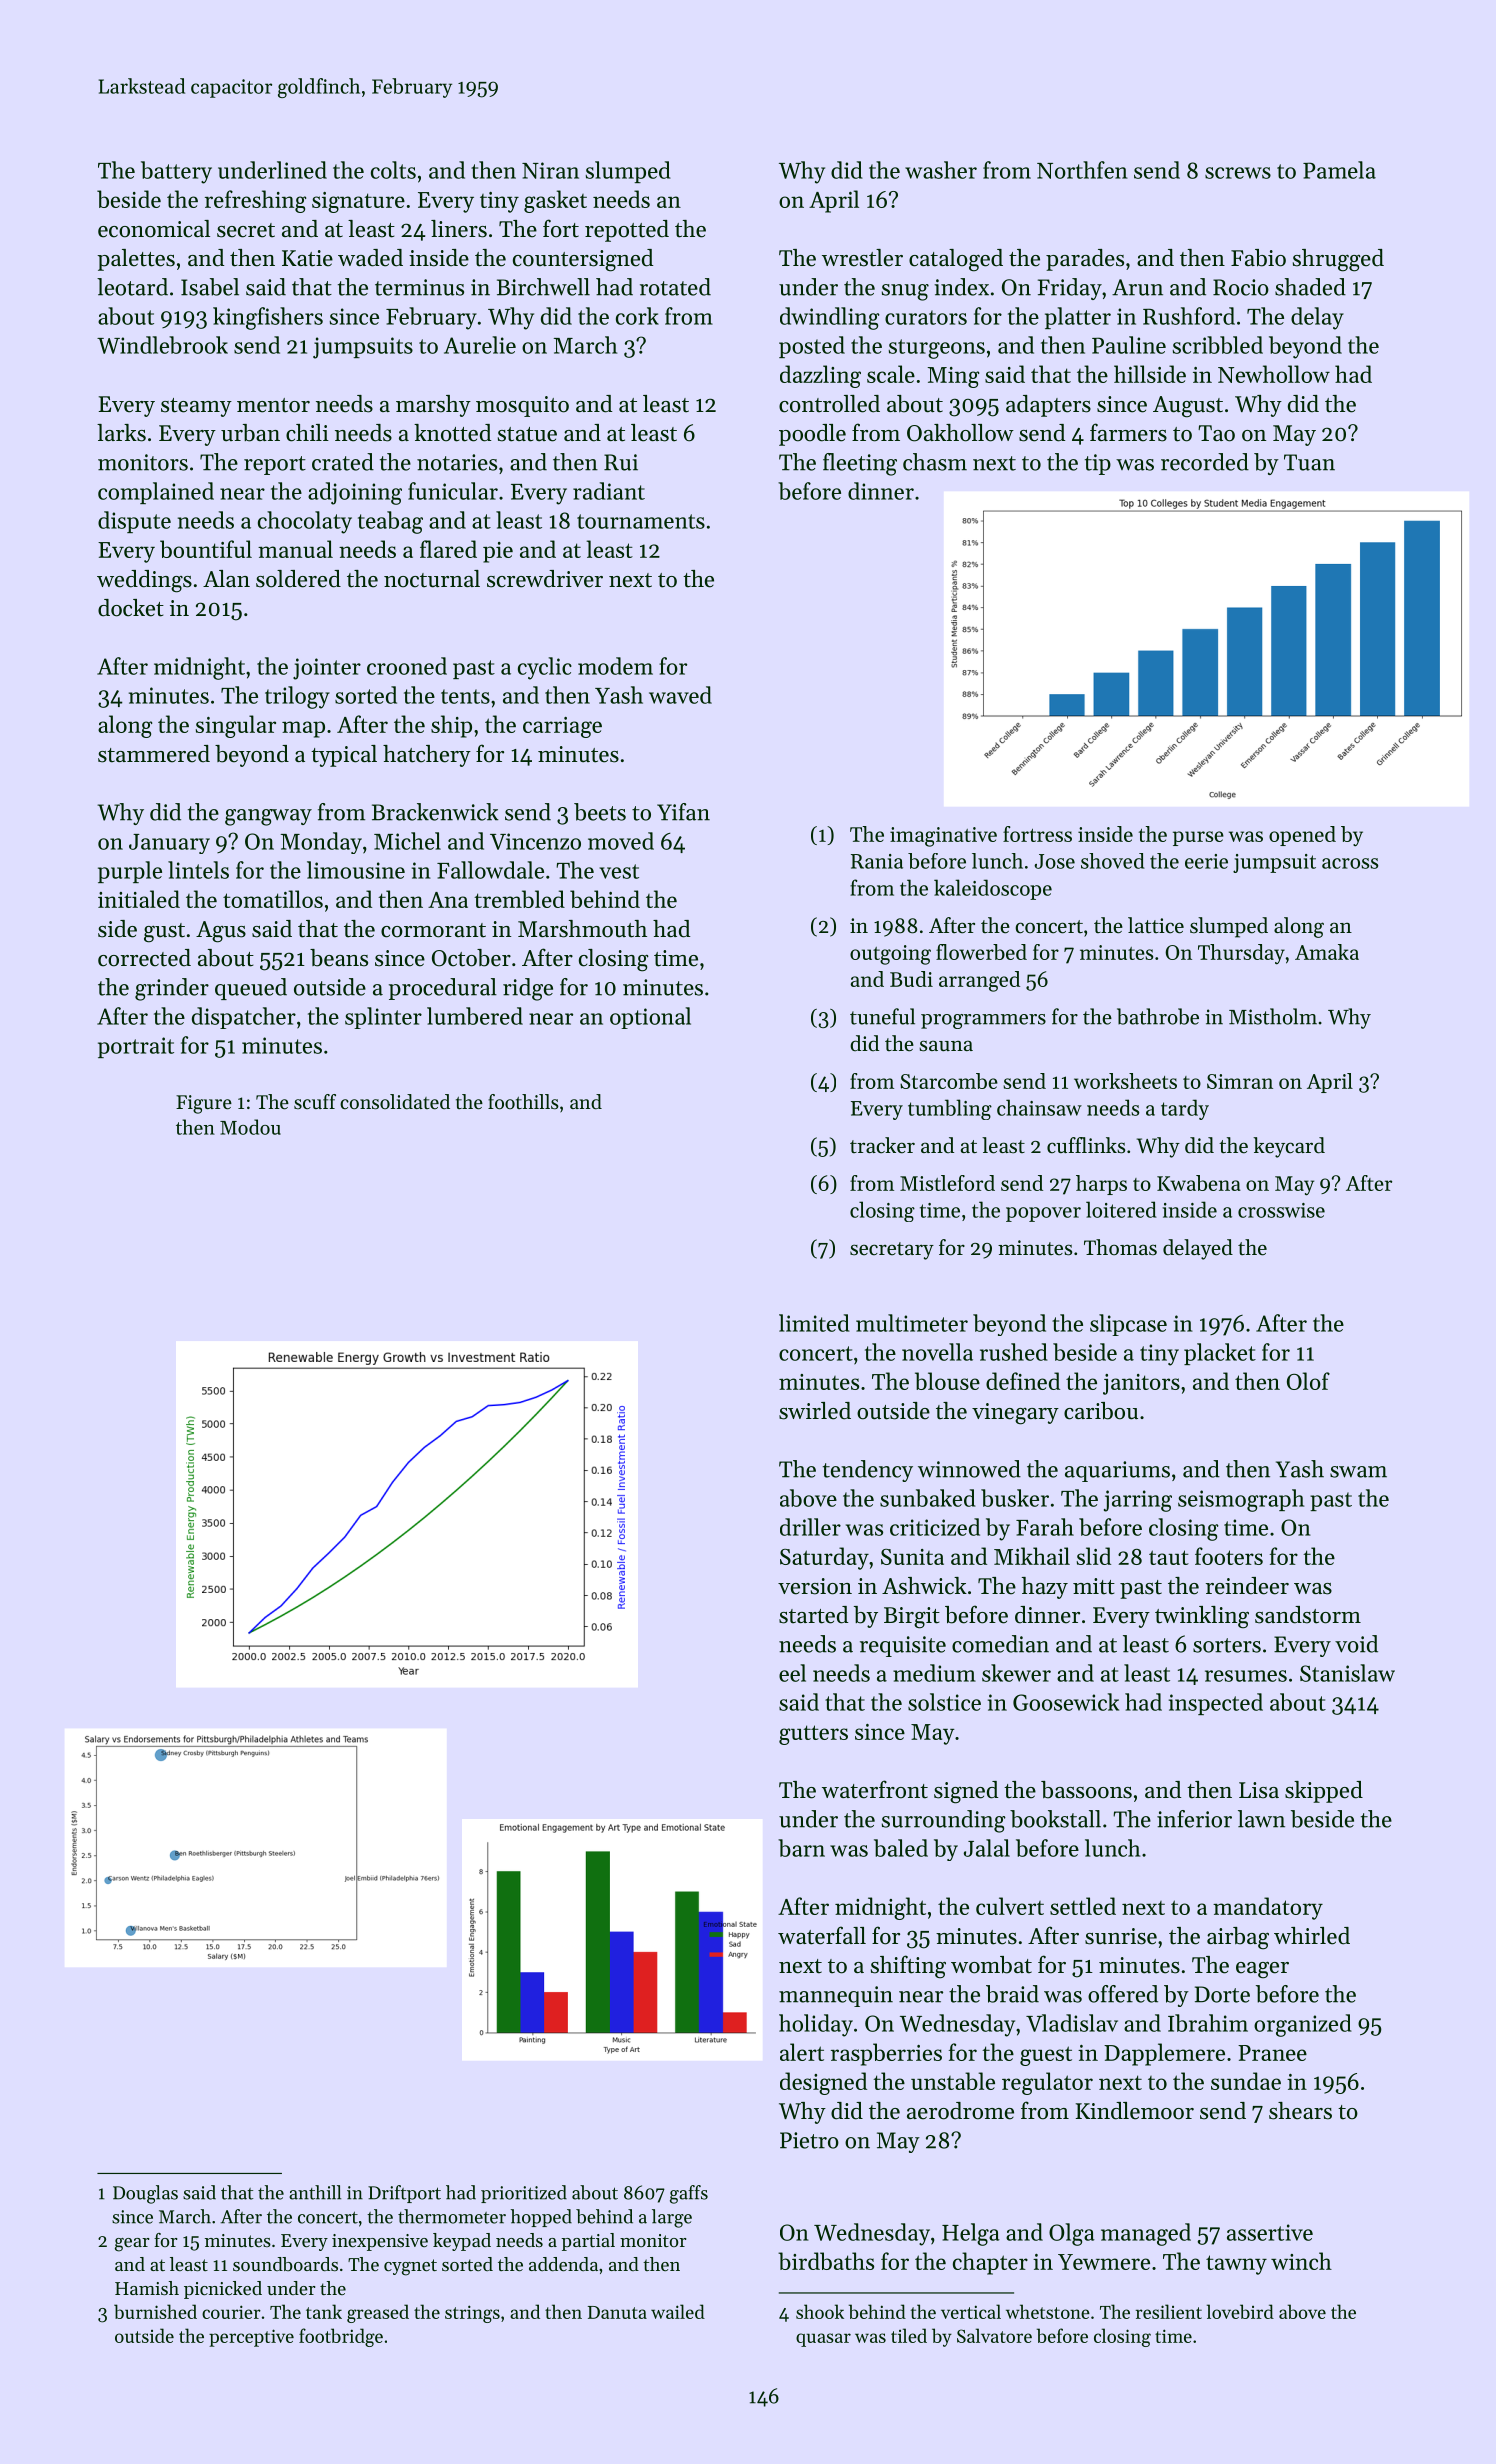 Image resolution: width=1496 pixels, height=2464 pixels. Describe the element at coordinates (1300, 2111) in the document. I see `shears` at that location.
